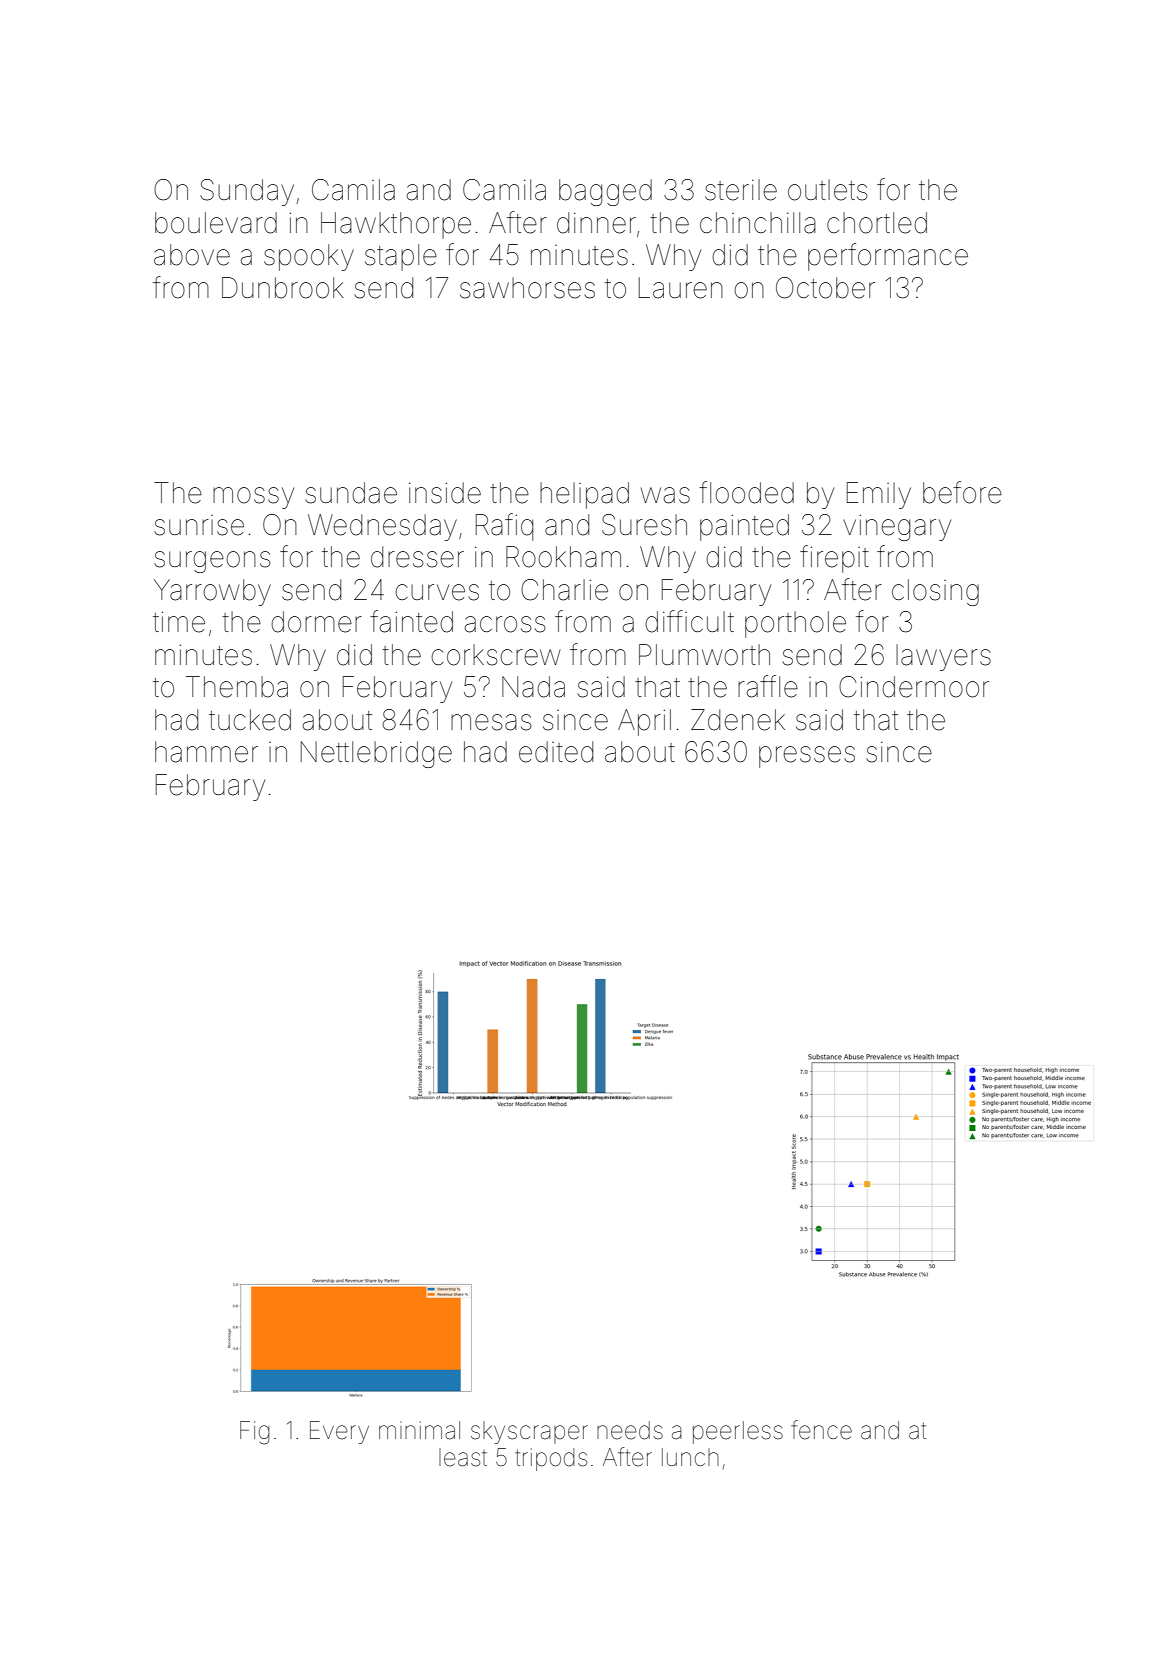 The height and width of the image is (1654, 1165). I want to click on tripods, so click(551, 1459).
